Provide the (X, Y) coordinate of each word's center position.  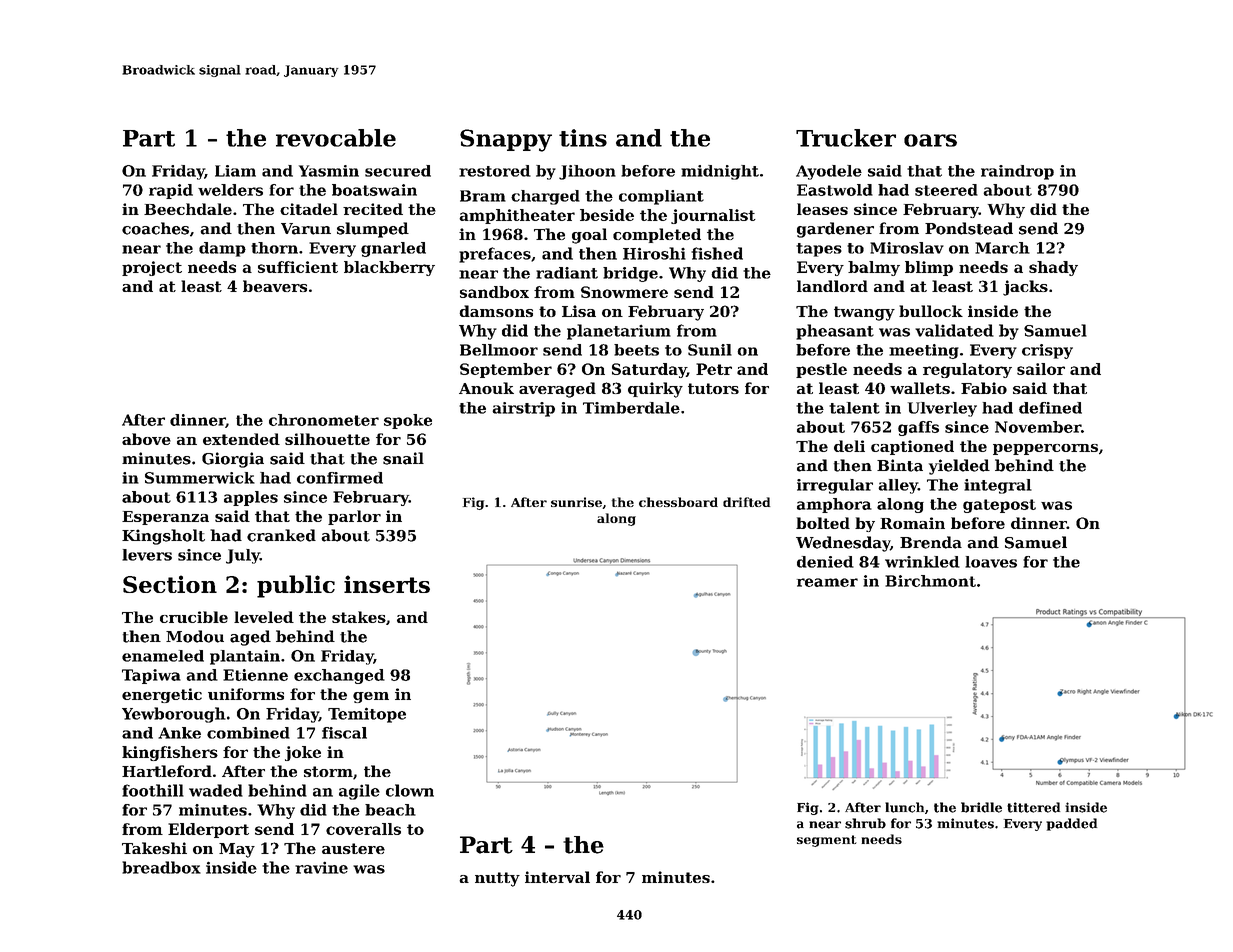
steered (946, 190)
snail (403, 458)
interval (557, 877)
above (146, 439)
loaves (991, 562)
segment (827, 841)
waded (216, 790)
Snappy (506, 140)
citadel (309, 209)
